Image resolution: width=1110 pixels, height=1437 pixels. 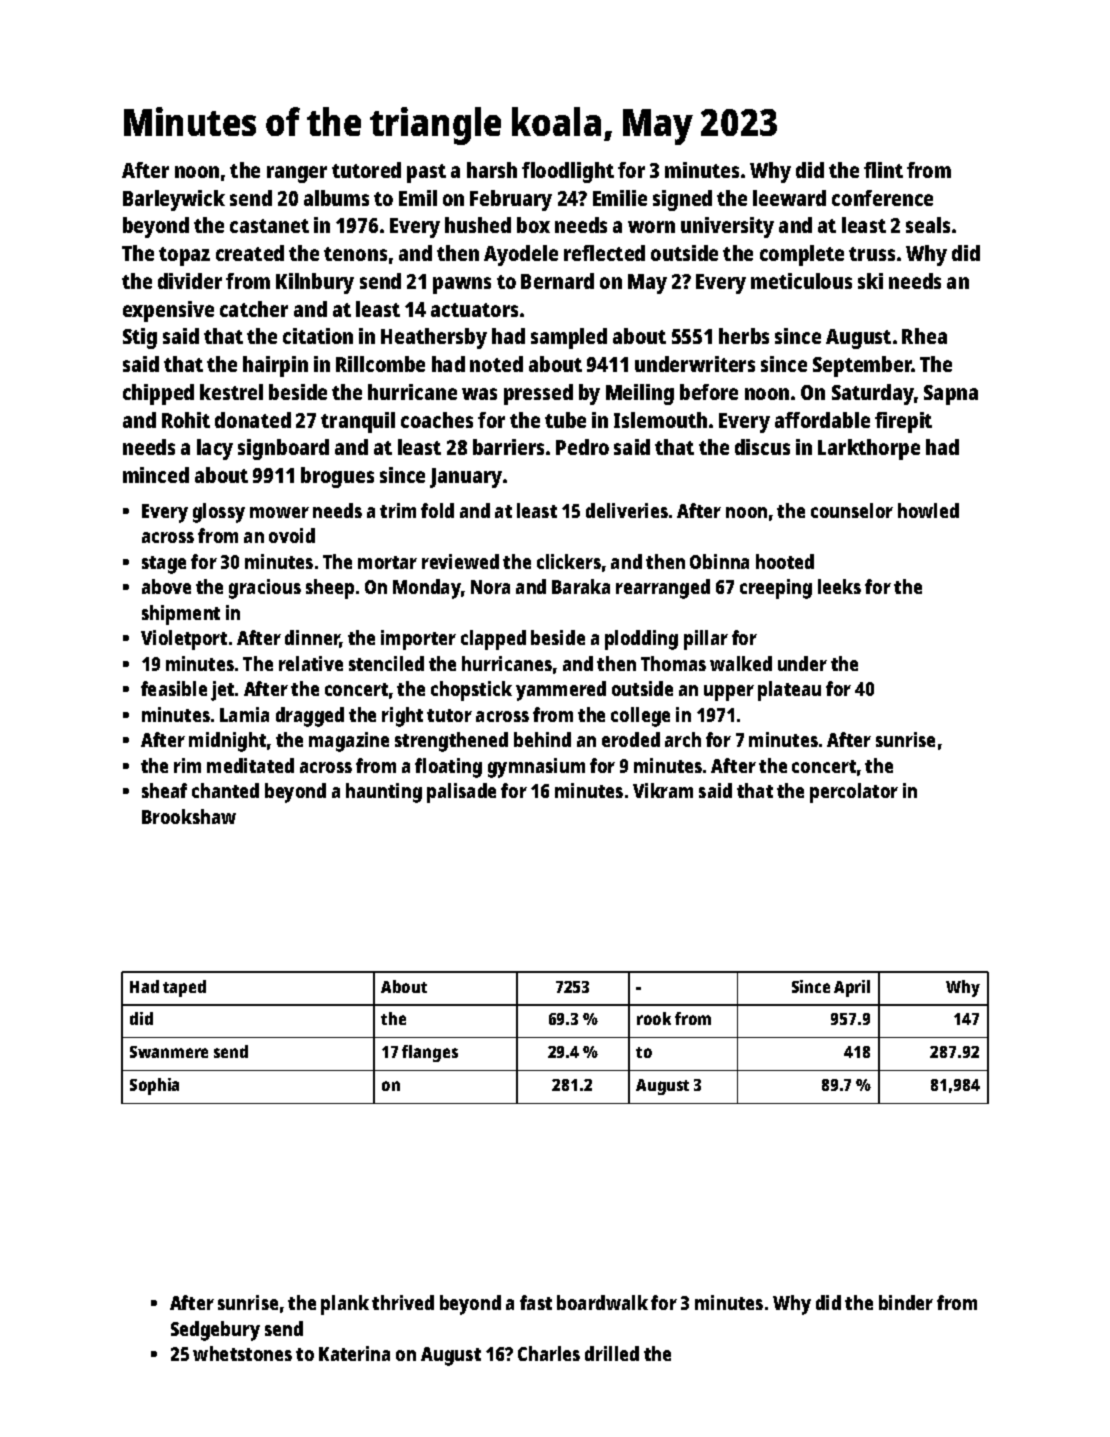 I want to click on whetstones, so click(x=242, y=1353).
